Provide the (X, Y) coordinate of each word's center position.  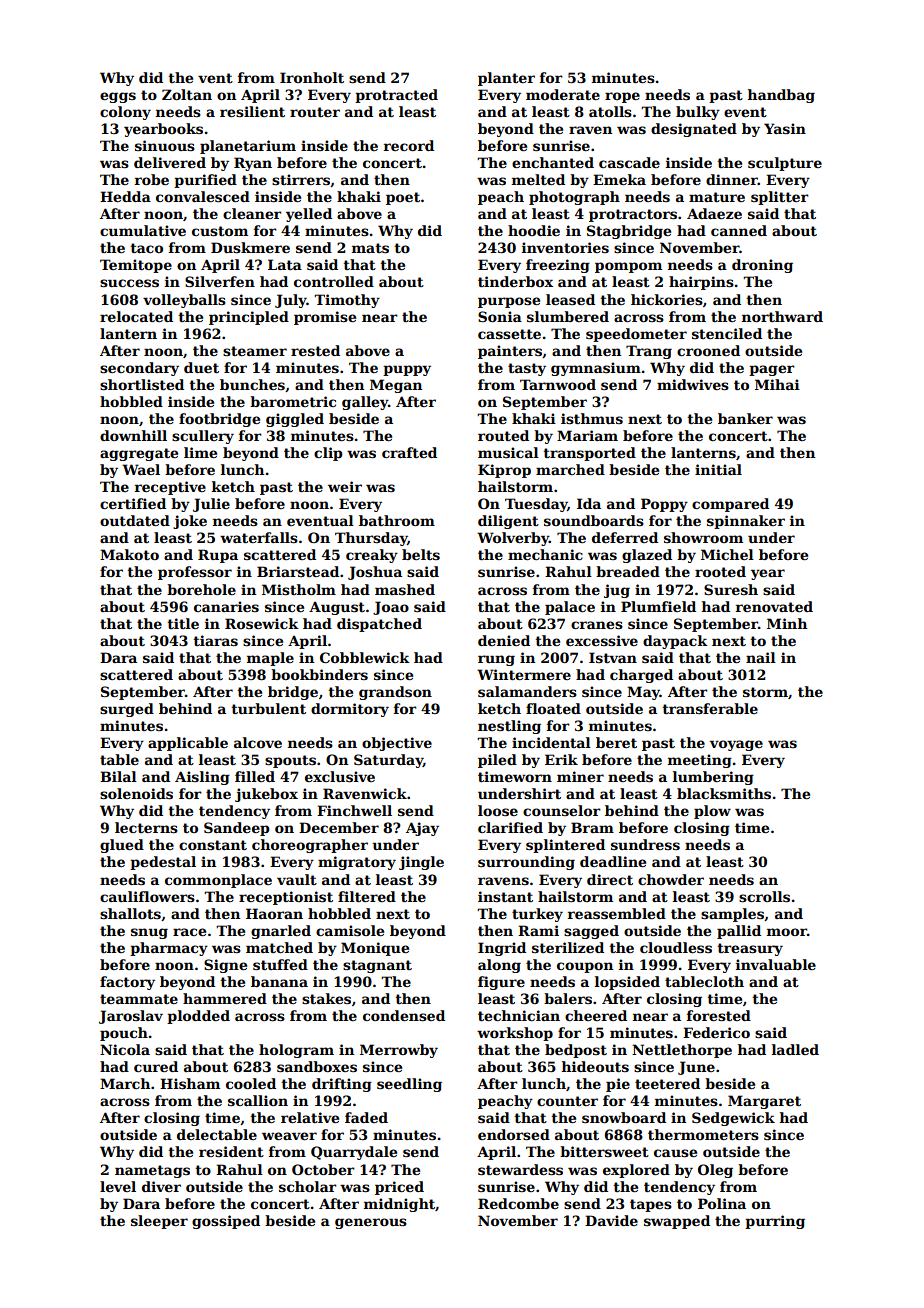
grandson (395, 693)
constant (213, 845)
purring (775, 1222)
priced (399, 1188)
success (129, 283)
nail (761, 657)
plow (712, 812)
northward (782, 316)
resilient (252, 111)
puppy (407, 370)
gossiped (226, 1222)
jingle (421, 863)
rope (622, 97)
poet (403, 198)
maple (270, 659)
